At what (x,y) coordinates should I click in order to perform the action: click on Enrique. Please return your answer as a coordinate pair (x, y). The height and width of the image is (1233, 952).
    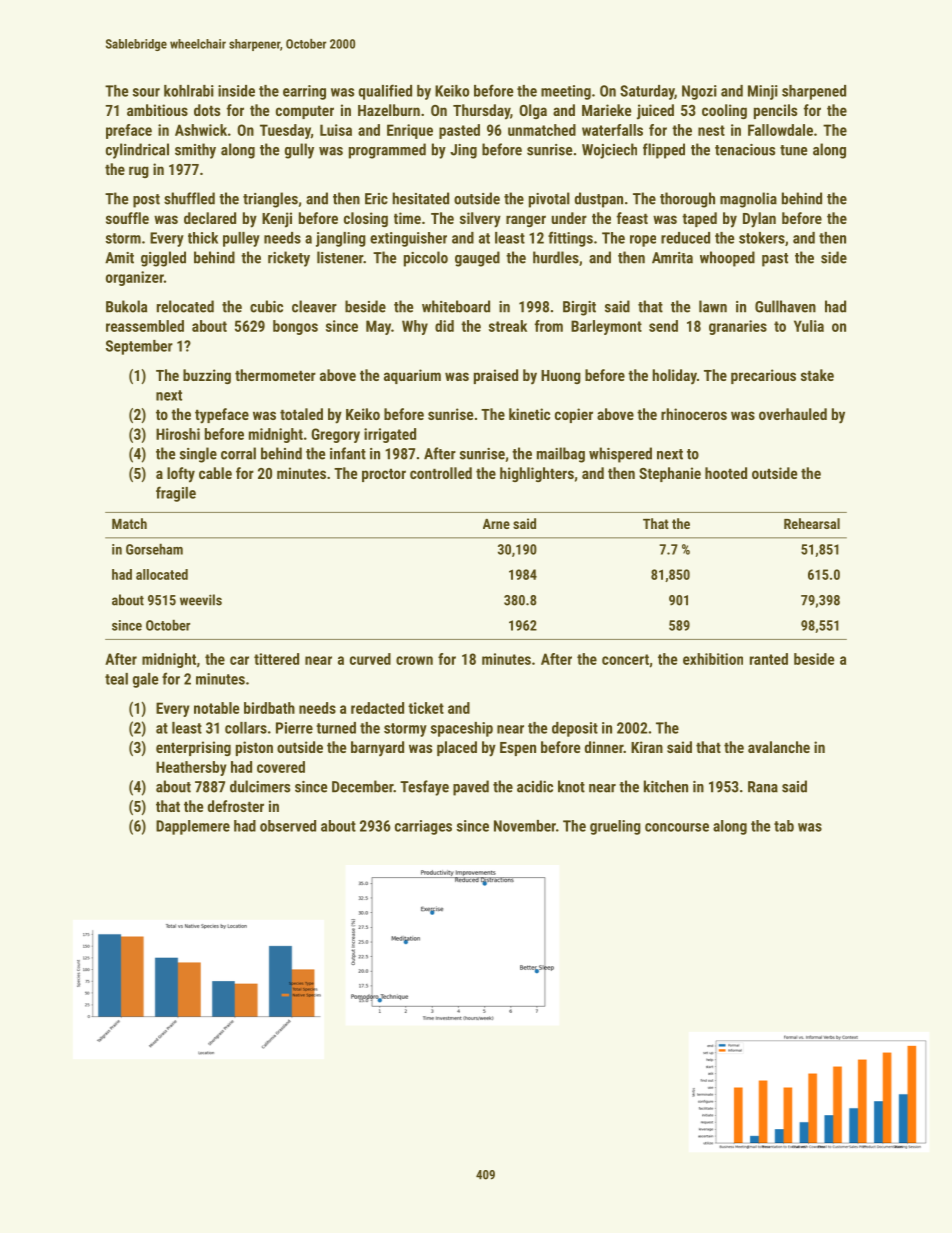
    Looking at the image, I should click on (410, 131).
